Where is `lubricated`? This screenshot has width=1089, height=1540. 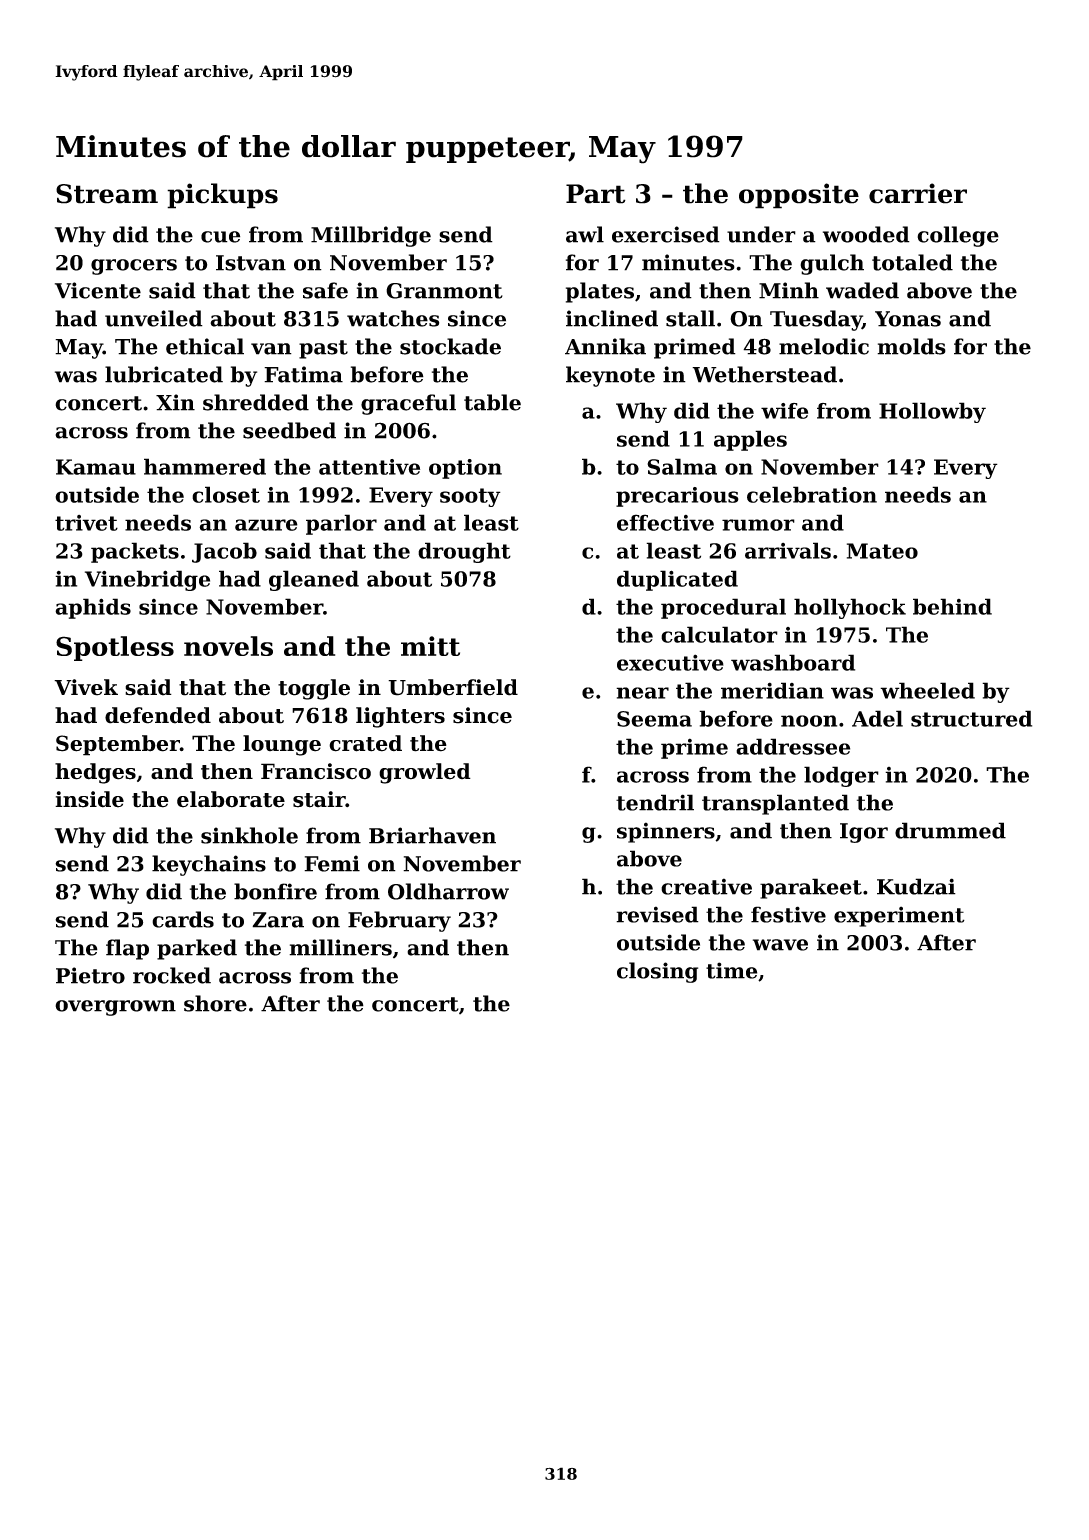
lubricated is located at coordinates (164, 374).
